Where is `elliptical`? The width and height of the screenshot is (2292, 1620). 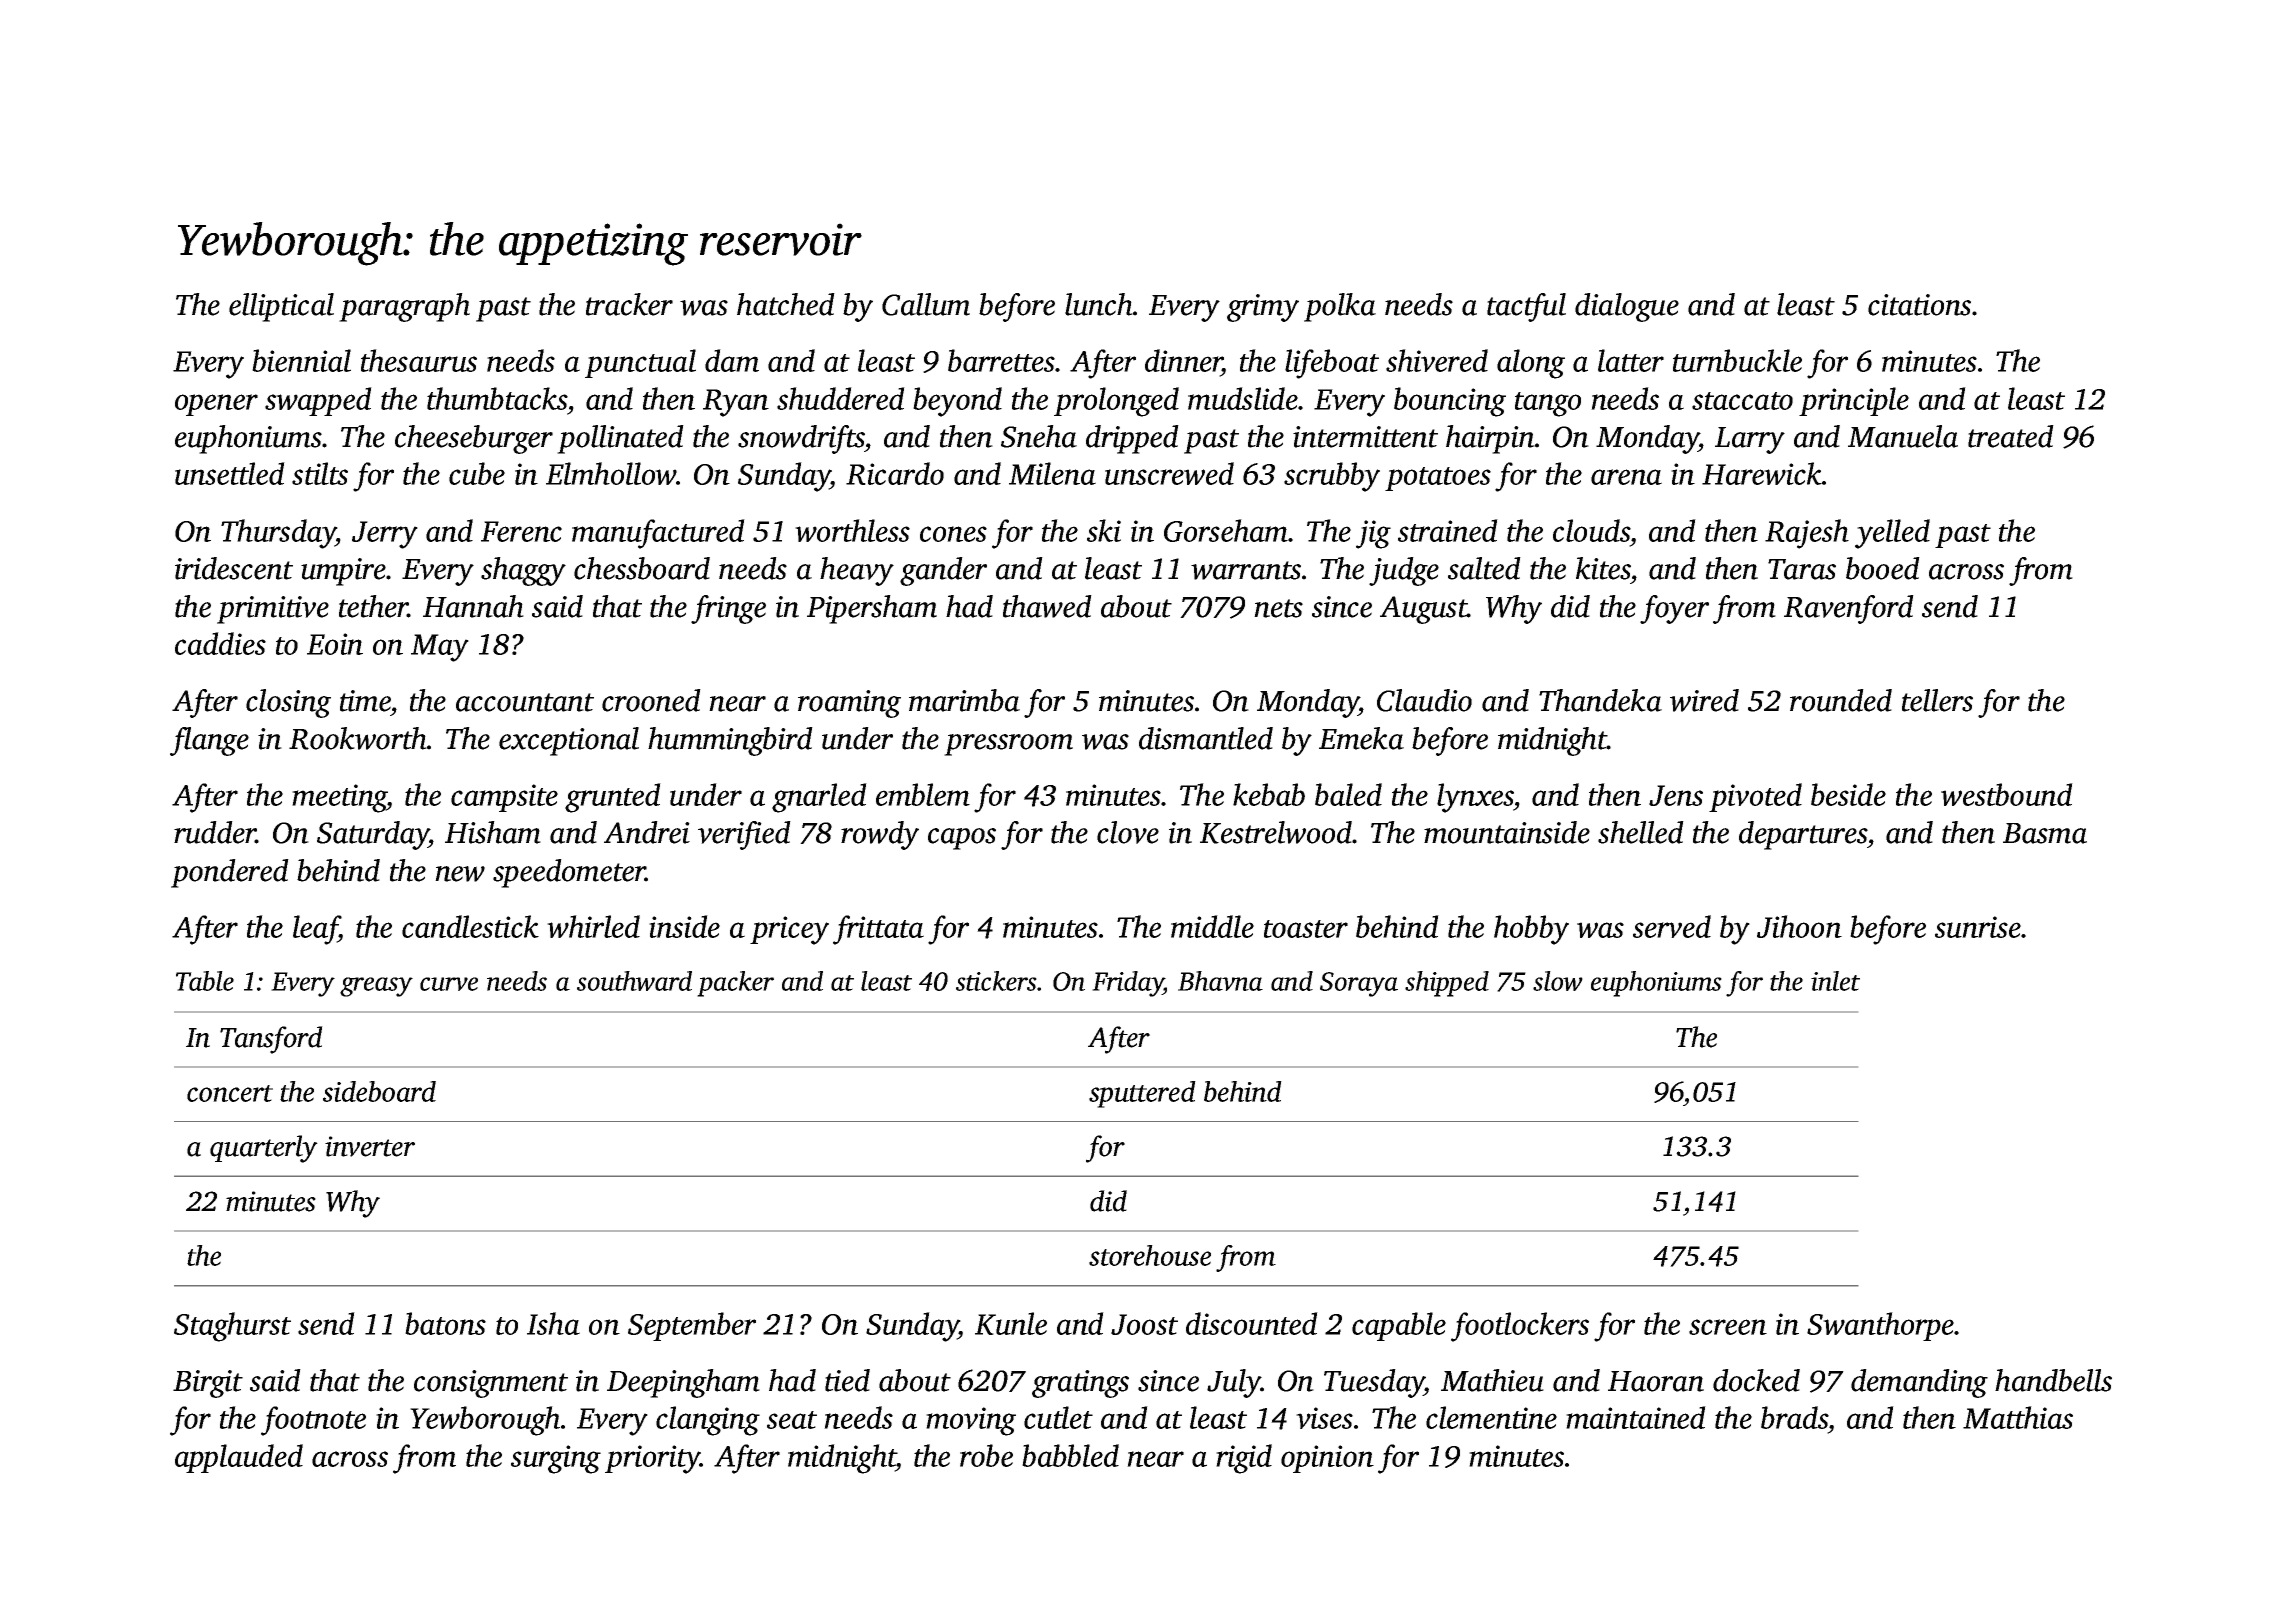 elliptical is located at coordinates (281, 307).
